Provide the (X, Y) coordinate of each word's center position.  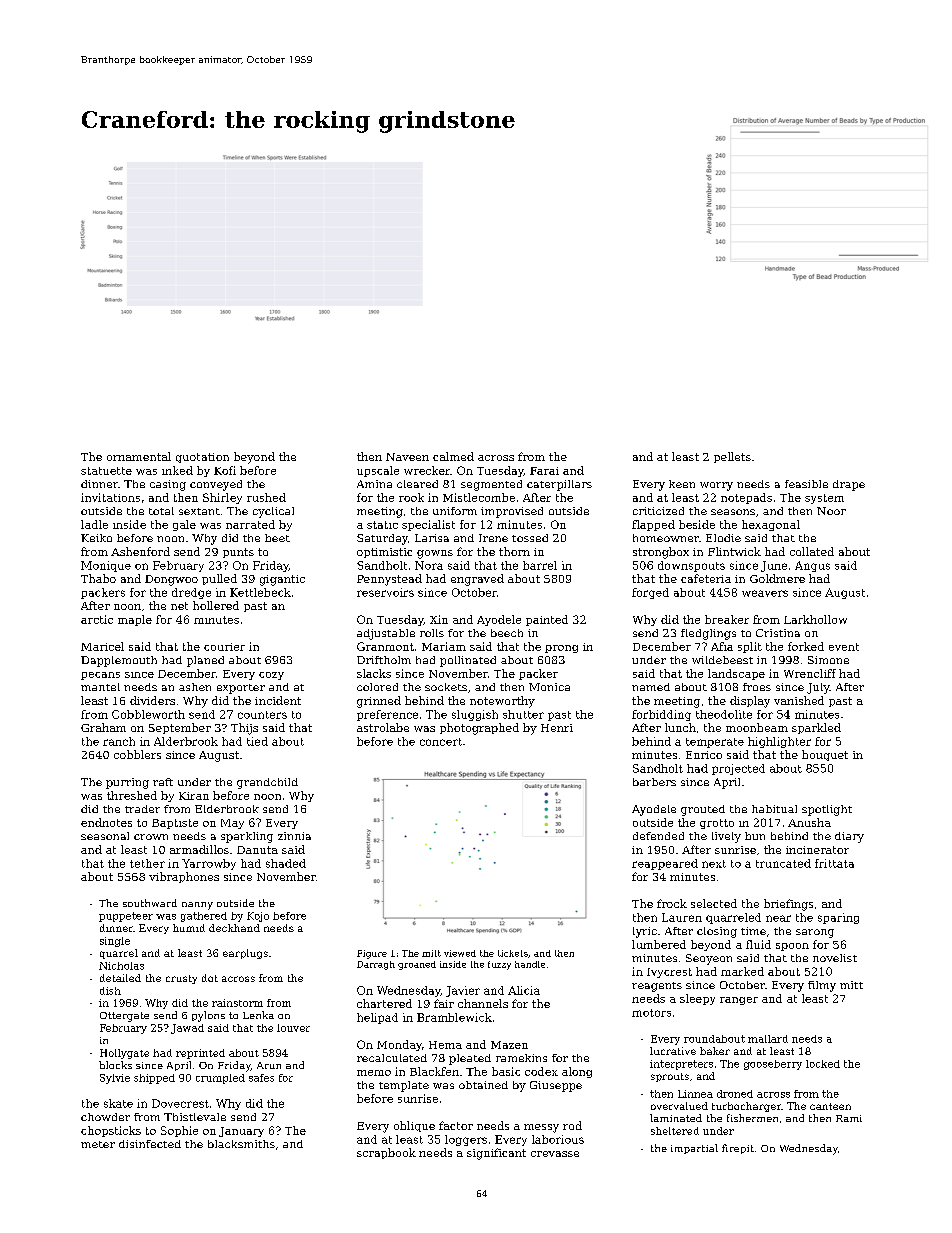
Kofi (225, 470)
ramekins (521, 1058)
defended (658, 836)
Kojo (258, 917)
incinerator (817, 850)
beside (697, 524)
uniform (455, 511)
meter (98, 1144)
